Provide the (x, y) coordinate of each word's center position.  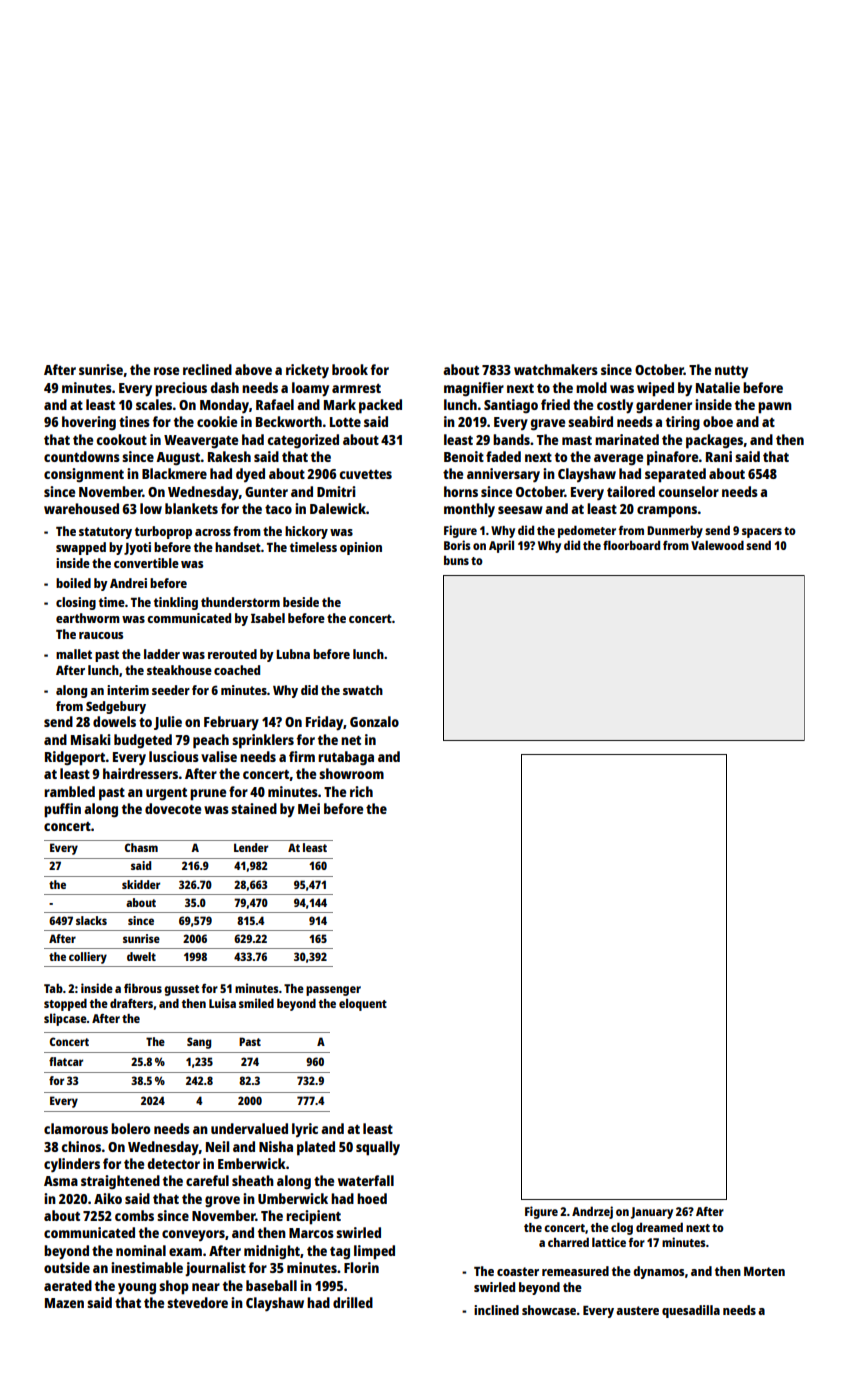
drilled (353, 1302)
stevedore (197, 1302)
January (652, 1213)
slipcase (65, 1019)
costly (615, 406)
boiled (73, 583)
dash (224, 387)
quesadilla (691, 1311)
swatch (363, 690)
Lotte (345, 422)
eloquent (363, 1004)
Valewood (717, 545)
